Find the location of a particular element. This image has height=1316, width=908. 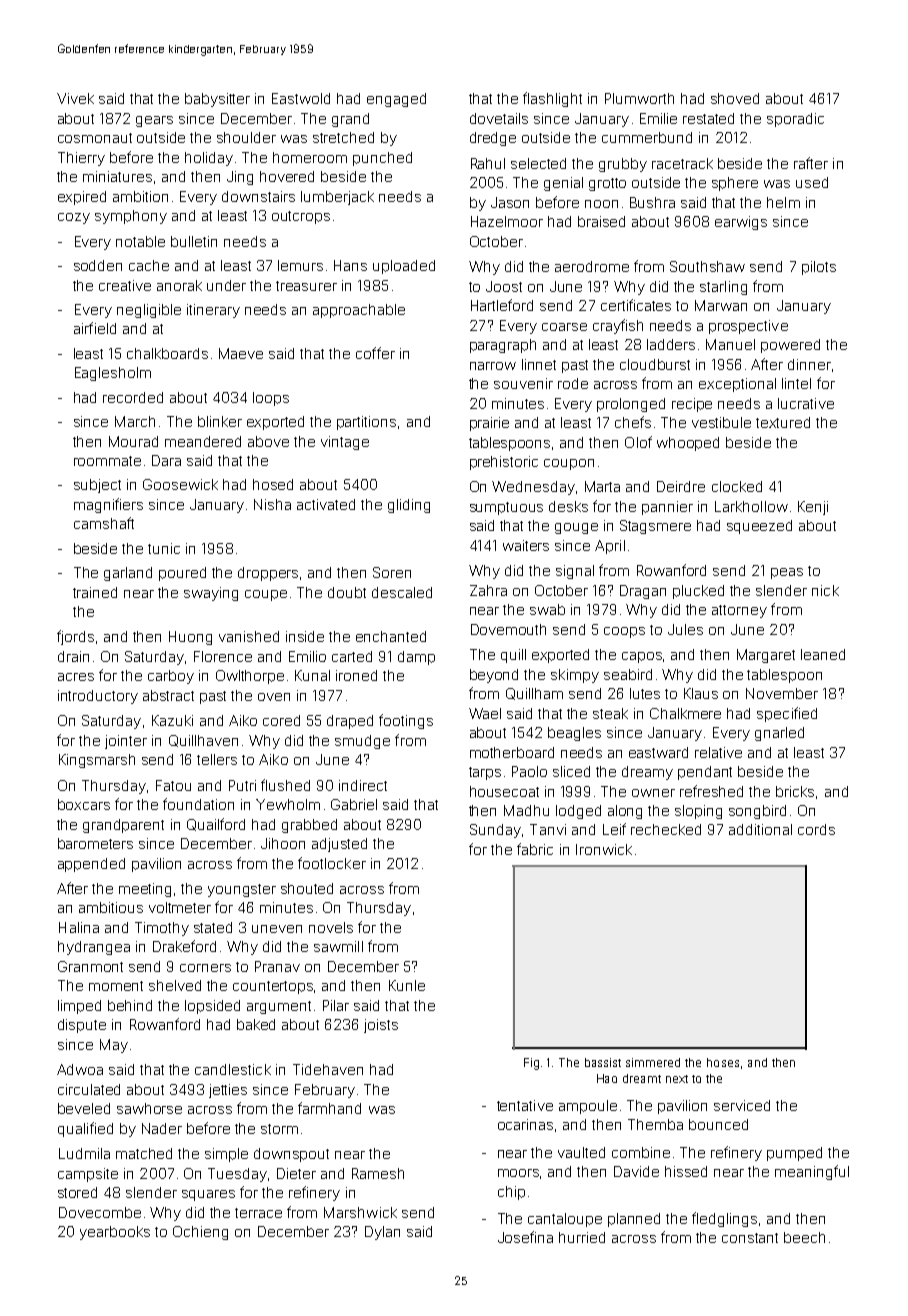

poured is located at coordinates (182, 574).
